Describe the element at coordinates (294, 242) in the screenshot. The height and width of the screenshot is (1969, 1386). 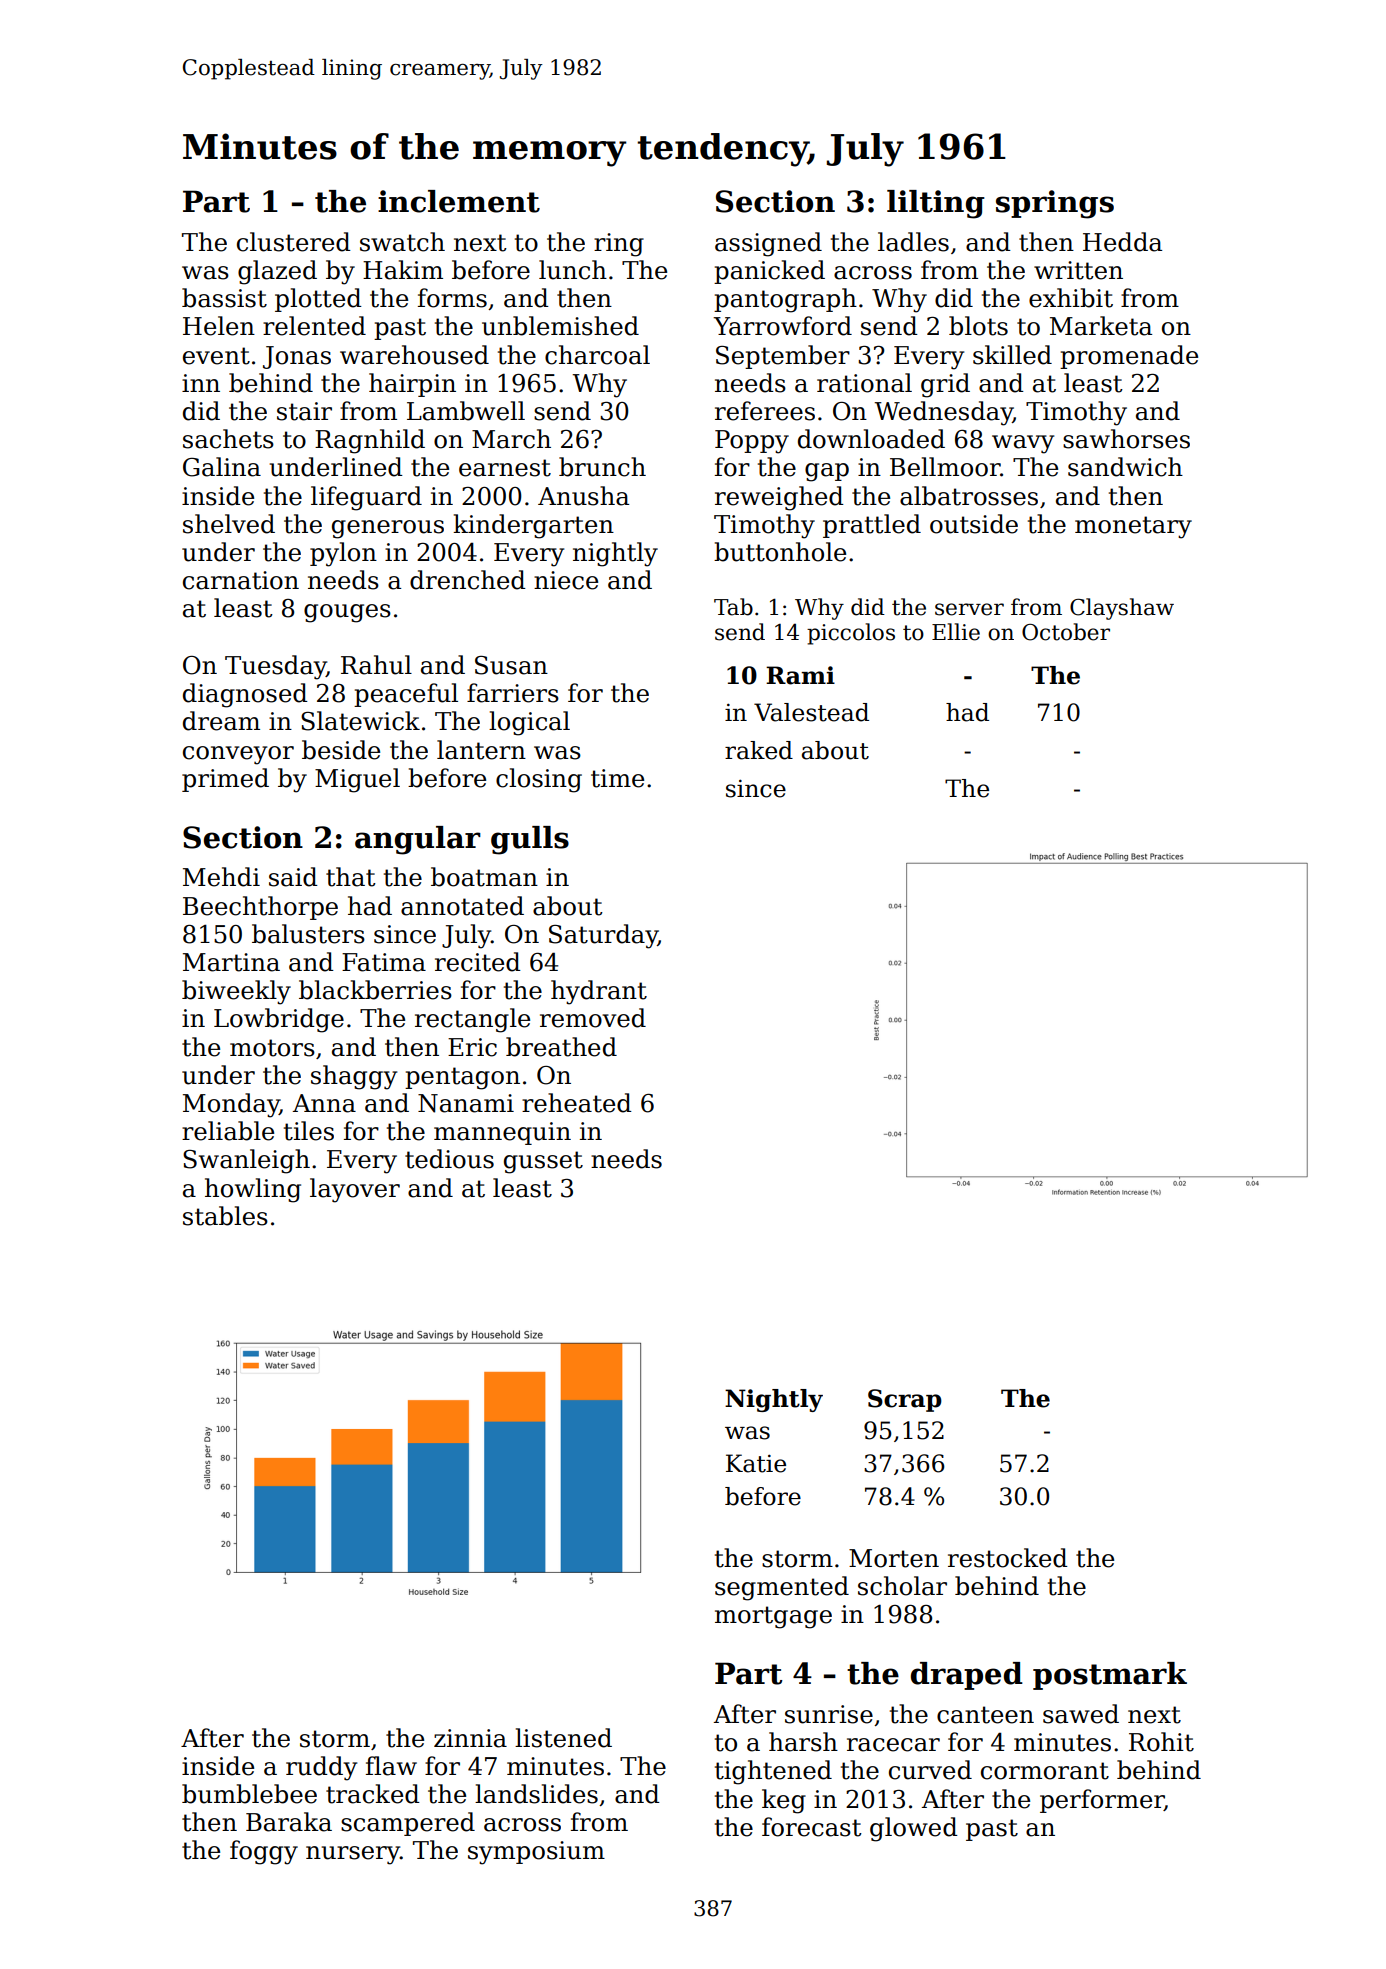
I see `clustered` at that location.
